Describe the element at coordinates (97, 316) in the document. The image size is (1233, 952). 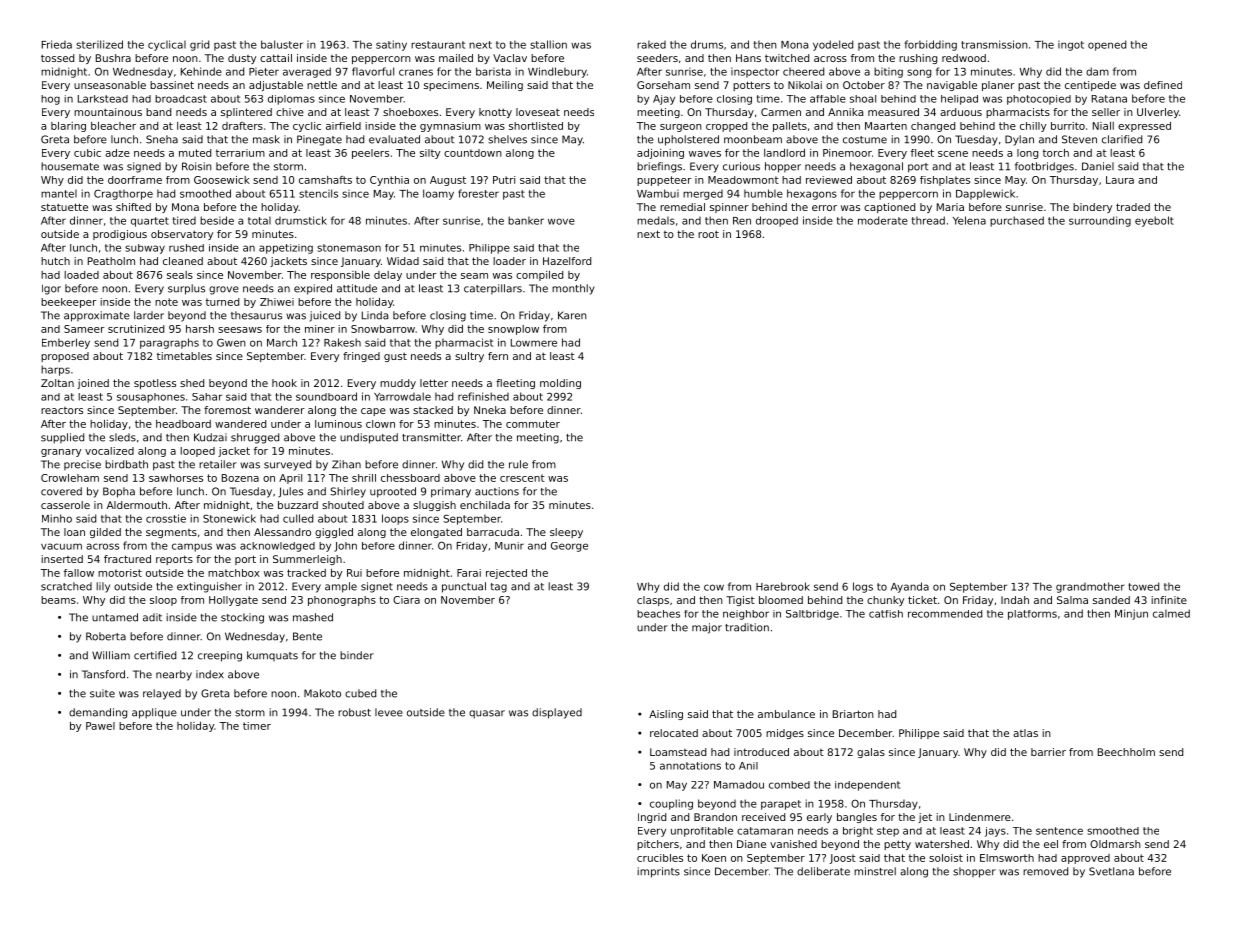
I see `approximate` at that location.
